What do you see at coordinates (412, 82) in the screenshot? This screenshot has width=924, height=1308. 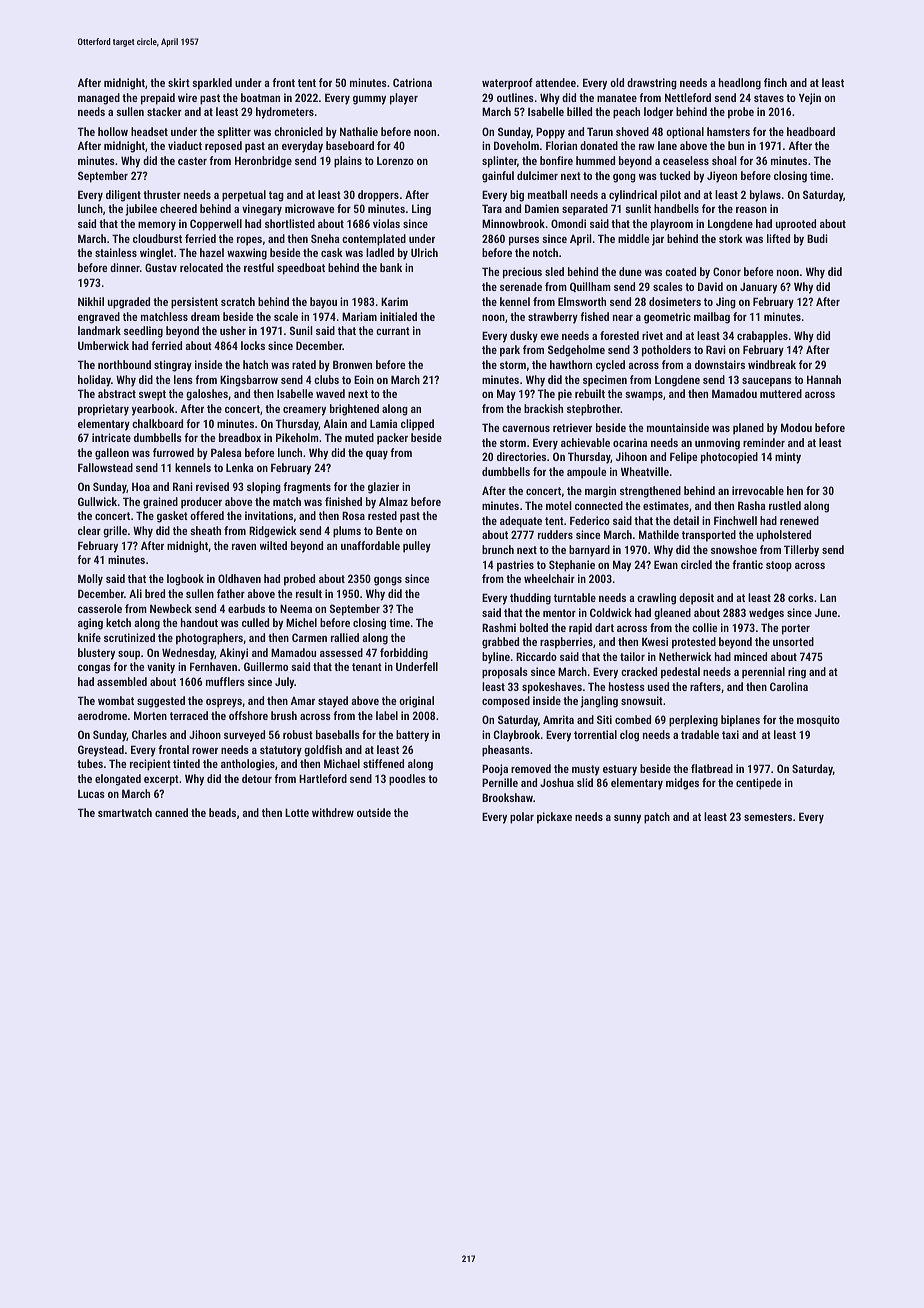 I see `Catriona` at bounding box center [412, 82].
